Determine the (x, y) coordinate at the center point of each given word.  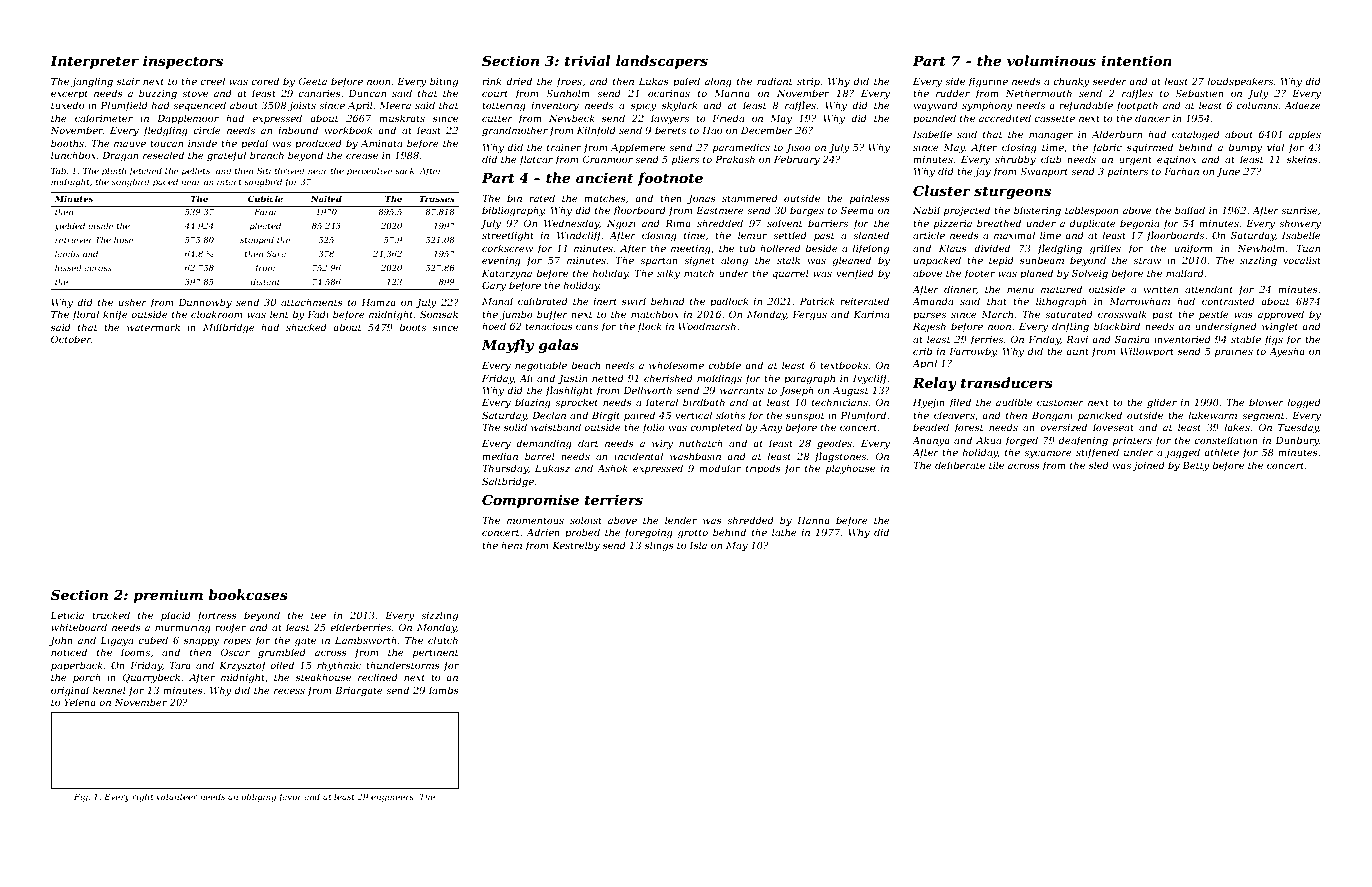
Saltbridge (508, 482)
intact (229, 182)
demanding (544, 444)
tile (996, 465)
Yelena (80, 702)
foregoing (648, 533)
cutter (497, 118)
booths (67, 143)
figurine (988, 82)
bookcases (248, 594)
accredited (1005, 118)
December (767, 130)
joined (1148, 466)
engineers (392, 798)
